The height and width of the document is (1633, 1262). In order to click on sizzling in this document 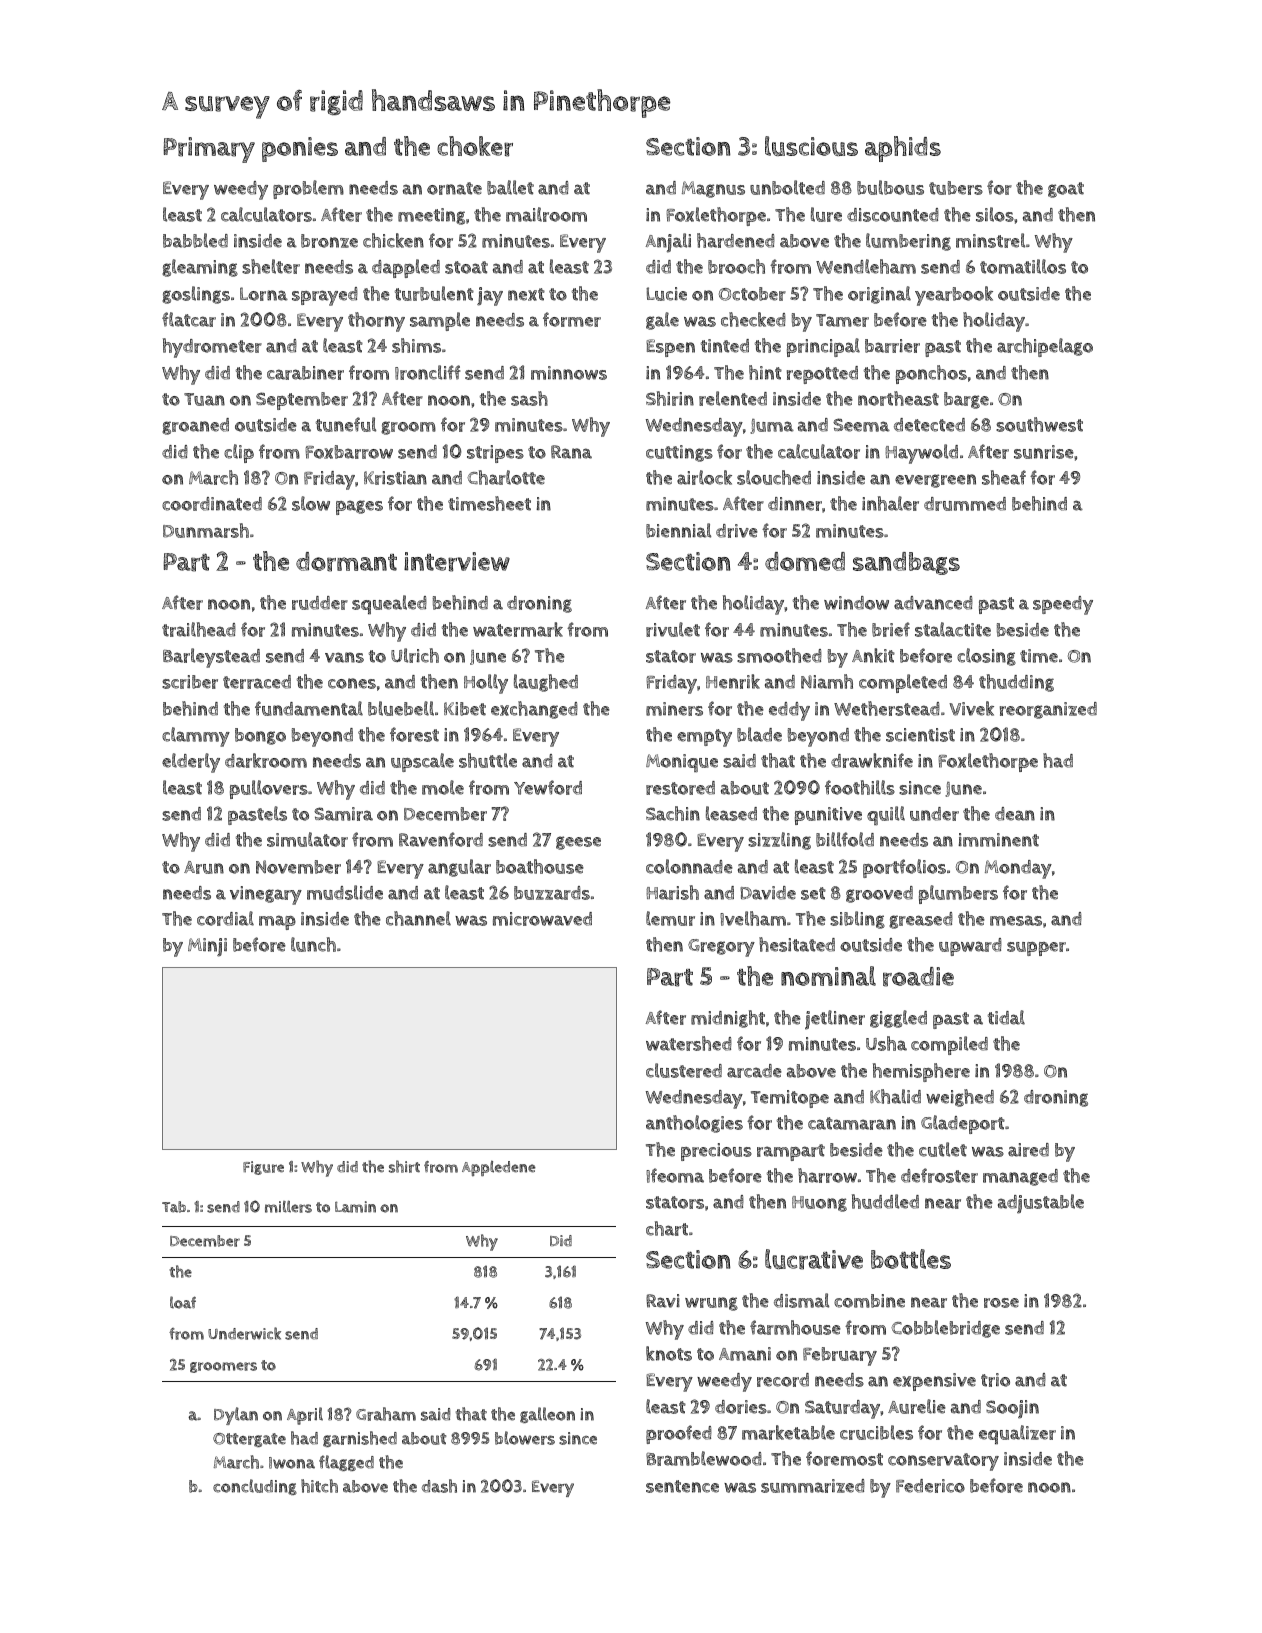, I will do `click(779, 841)`.
